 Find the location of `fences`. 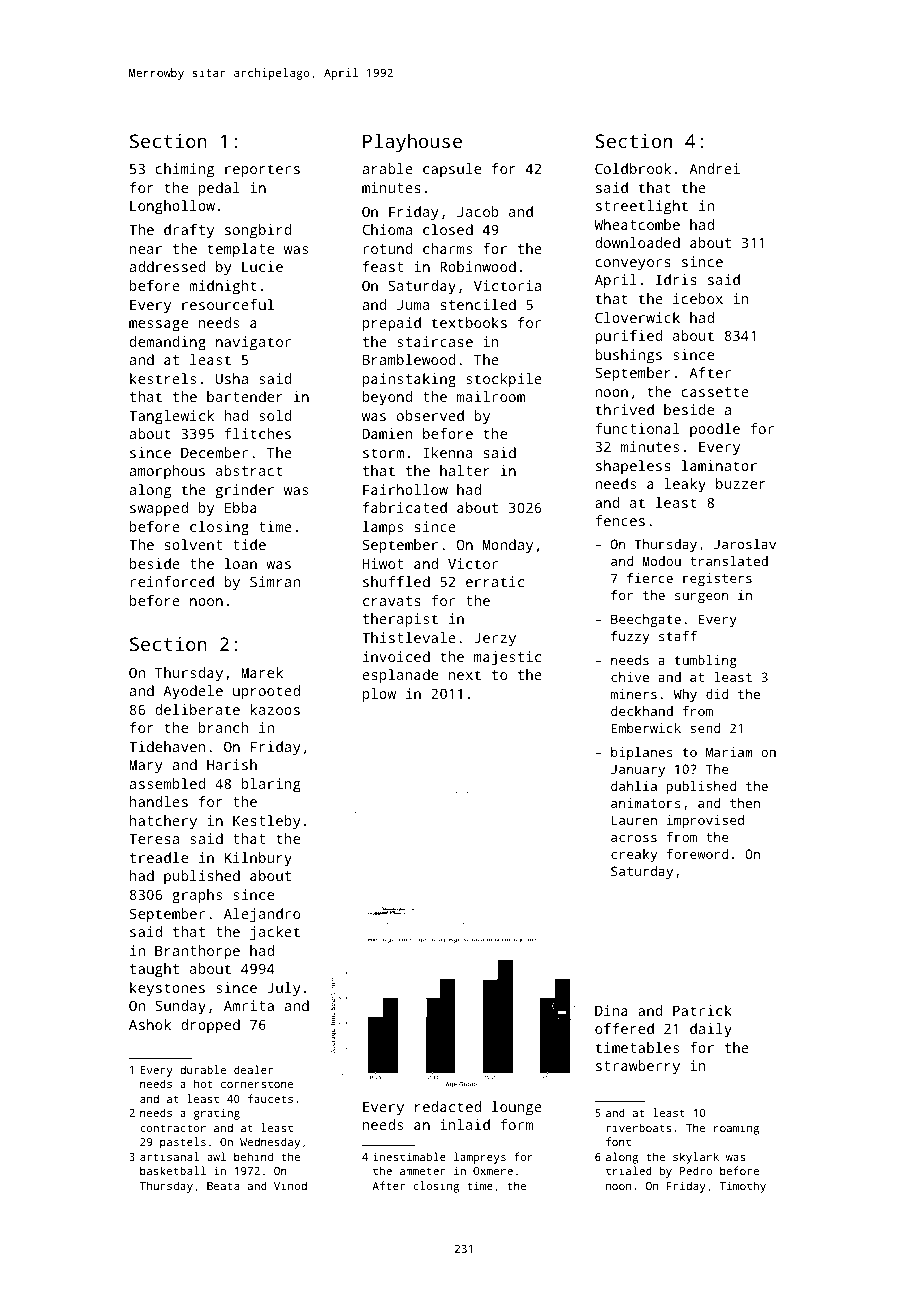

fences is located at coordinates (620, 520).
